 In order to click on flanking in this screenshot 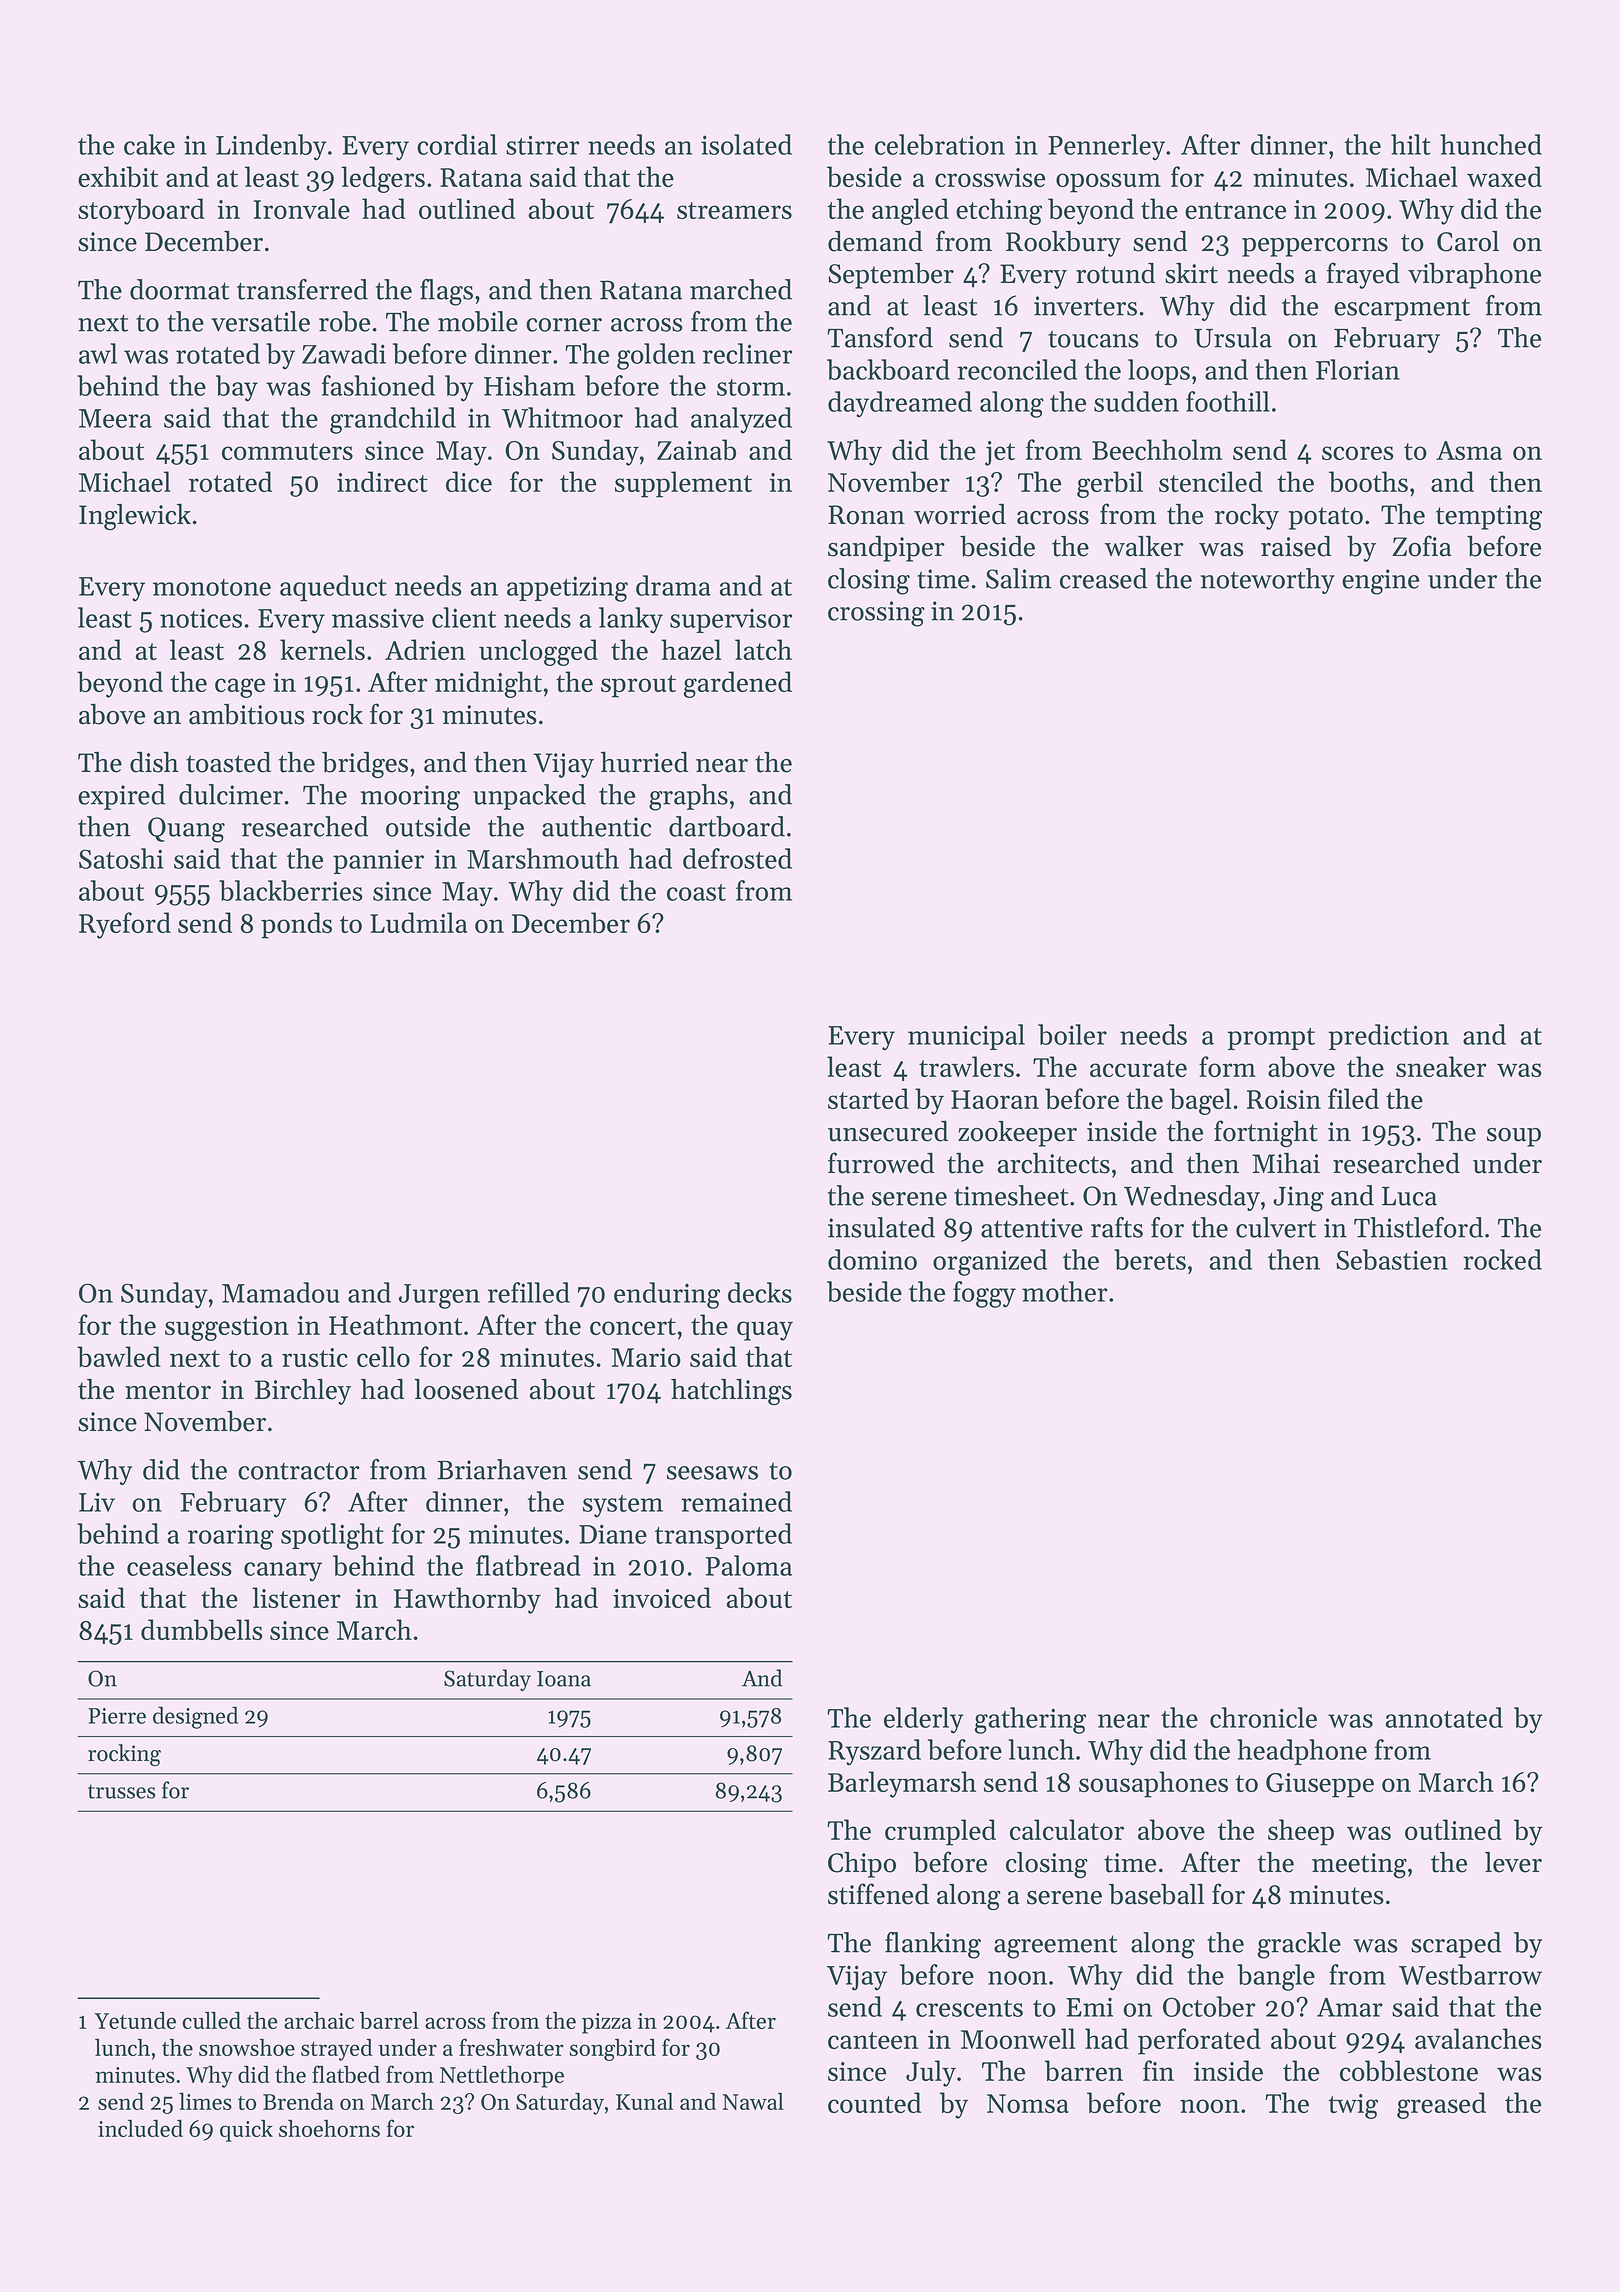, I will do `click(933, 1945)`.
